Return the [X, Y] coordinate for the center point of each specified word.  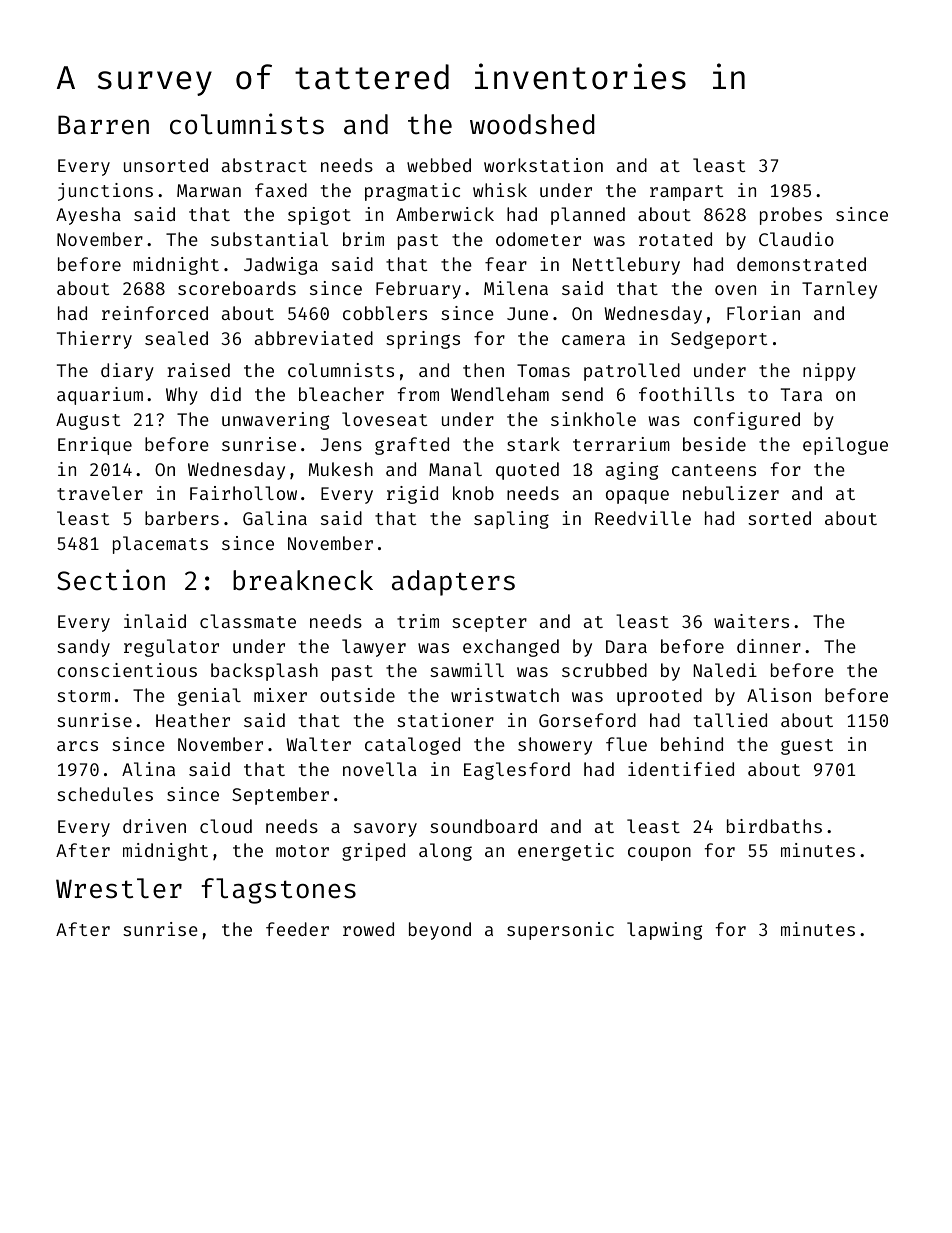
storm [83, 696]
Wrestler [119, 888]
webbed [439, 165]
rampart [686, 193]
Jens [341, 444]
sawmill [467, 670]
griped [373, 852]
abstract [264, 165]
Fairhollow [243, 493]
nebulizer [731, 493]
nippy [829, 372]
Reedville [643, 518]
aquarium [100, 396]
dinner [769, 646]
